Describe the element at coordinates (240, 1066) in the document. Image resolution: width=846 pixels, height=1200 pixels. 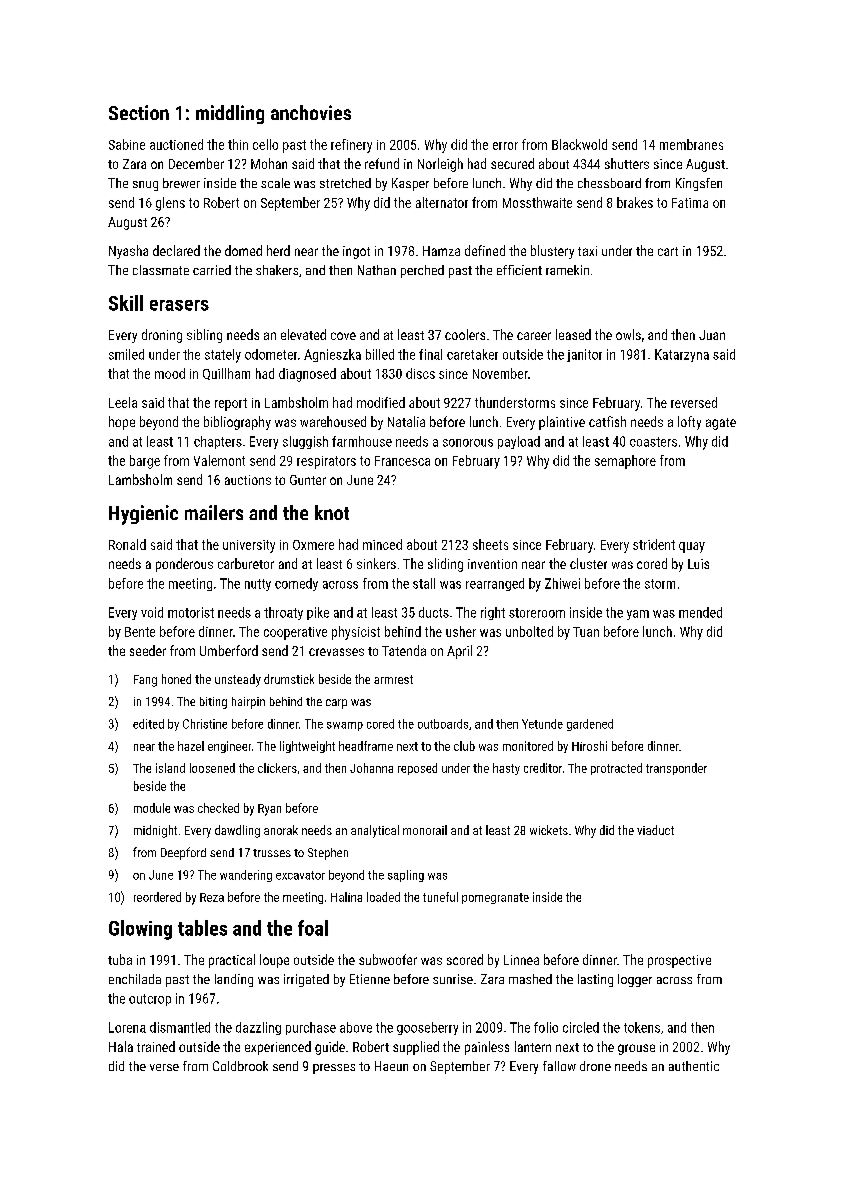
I see `Coldbrook` at that location.
